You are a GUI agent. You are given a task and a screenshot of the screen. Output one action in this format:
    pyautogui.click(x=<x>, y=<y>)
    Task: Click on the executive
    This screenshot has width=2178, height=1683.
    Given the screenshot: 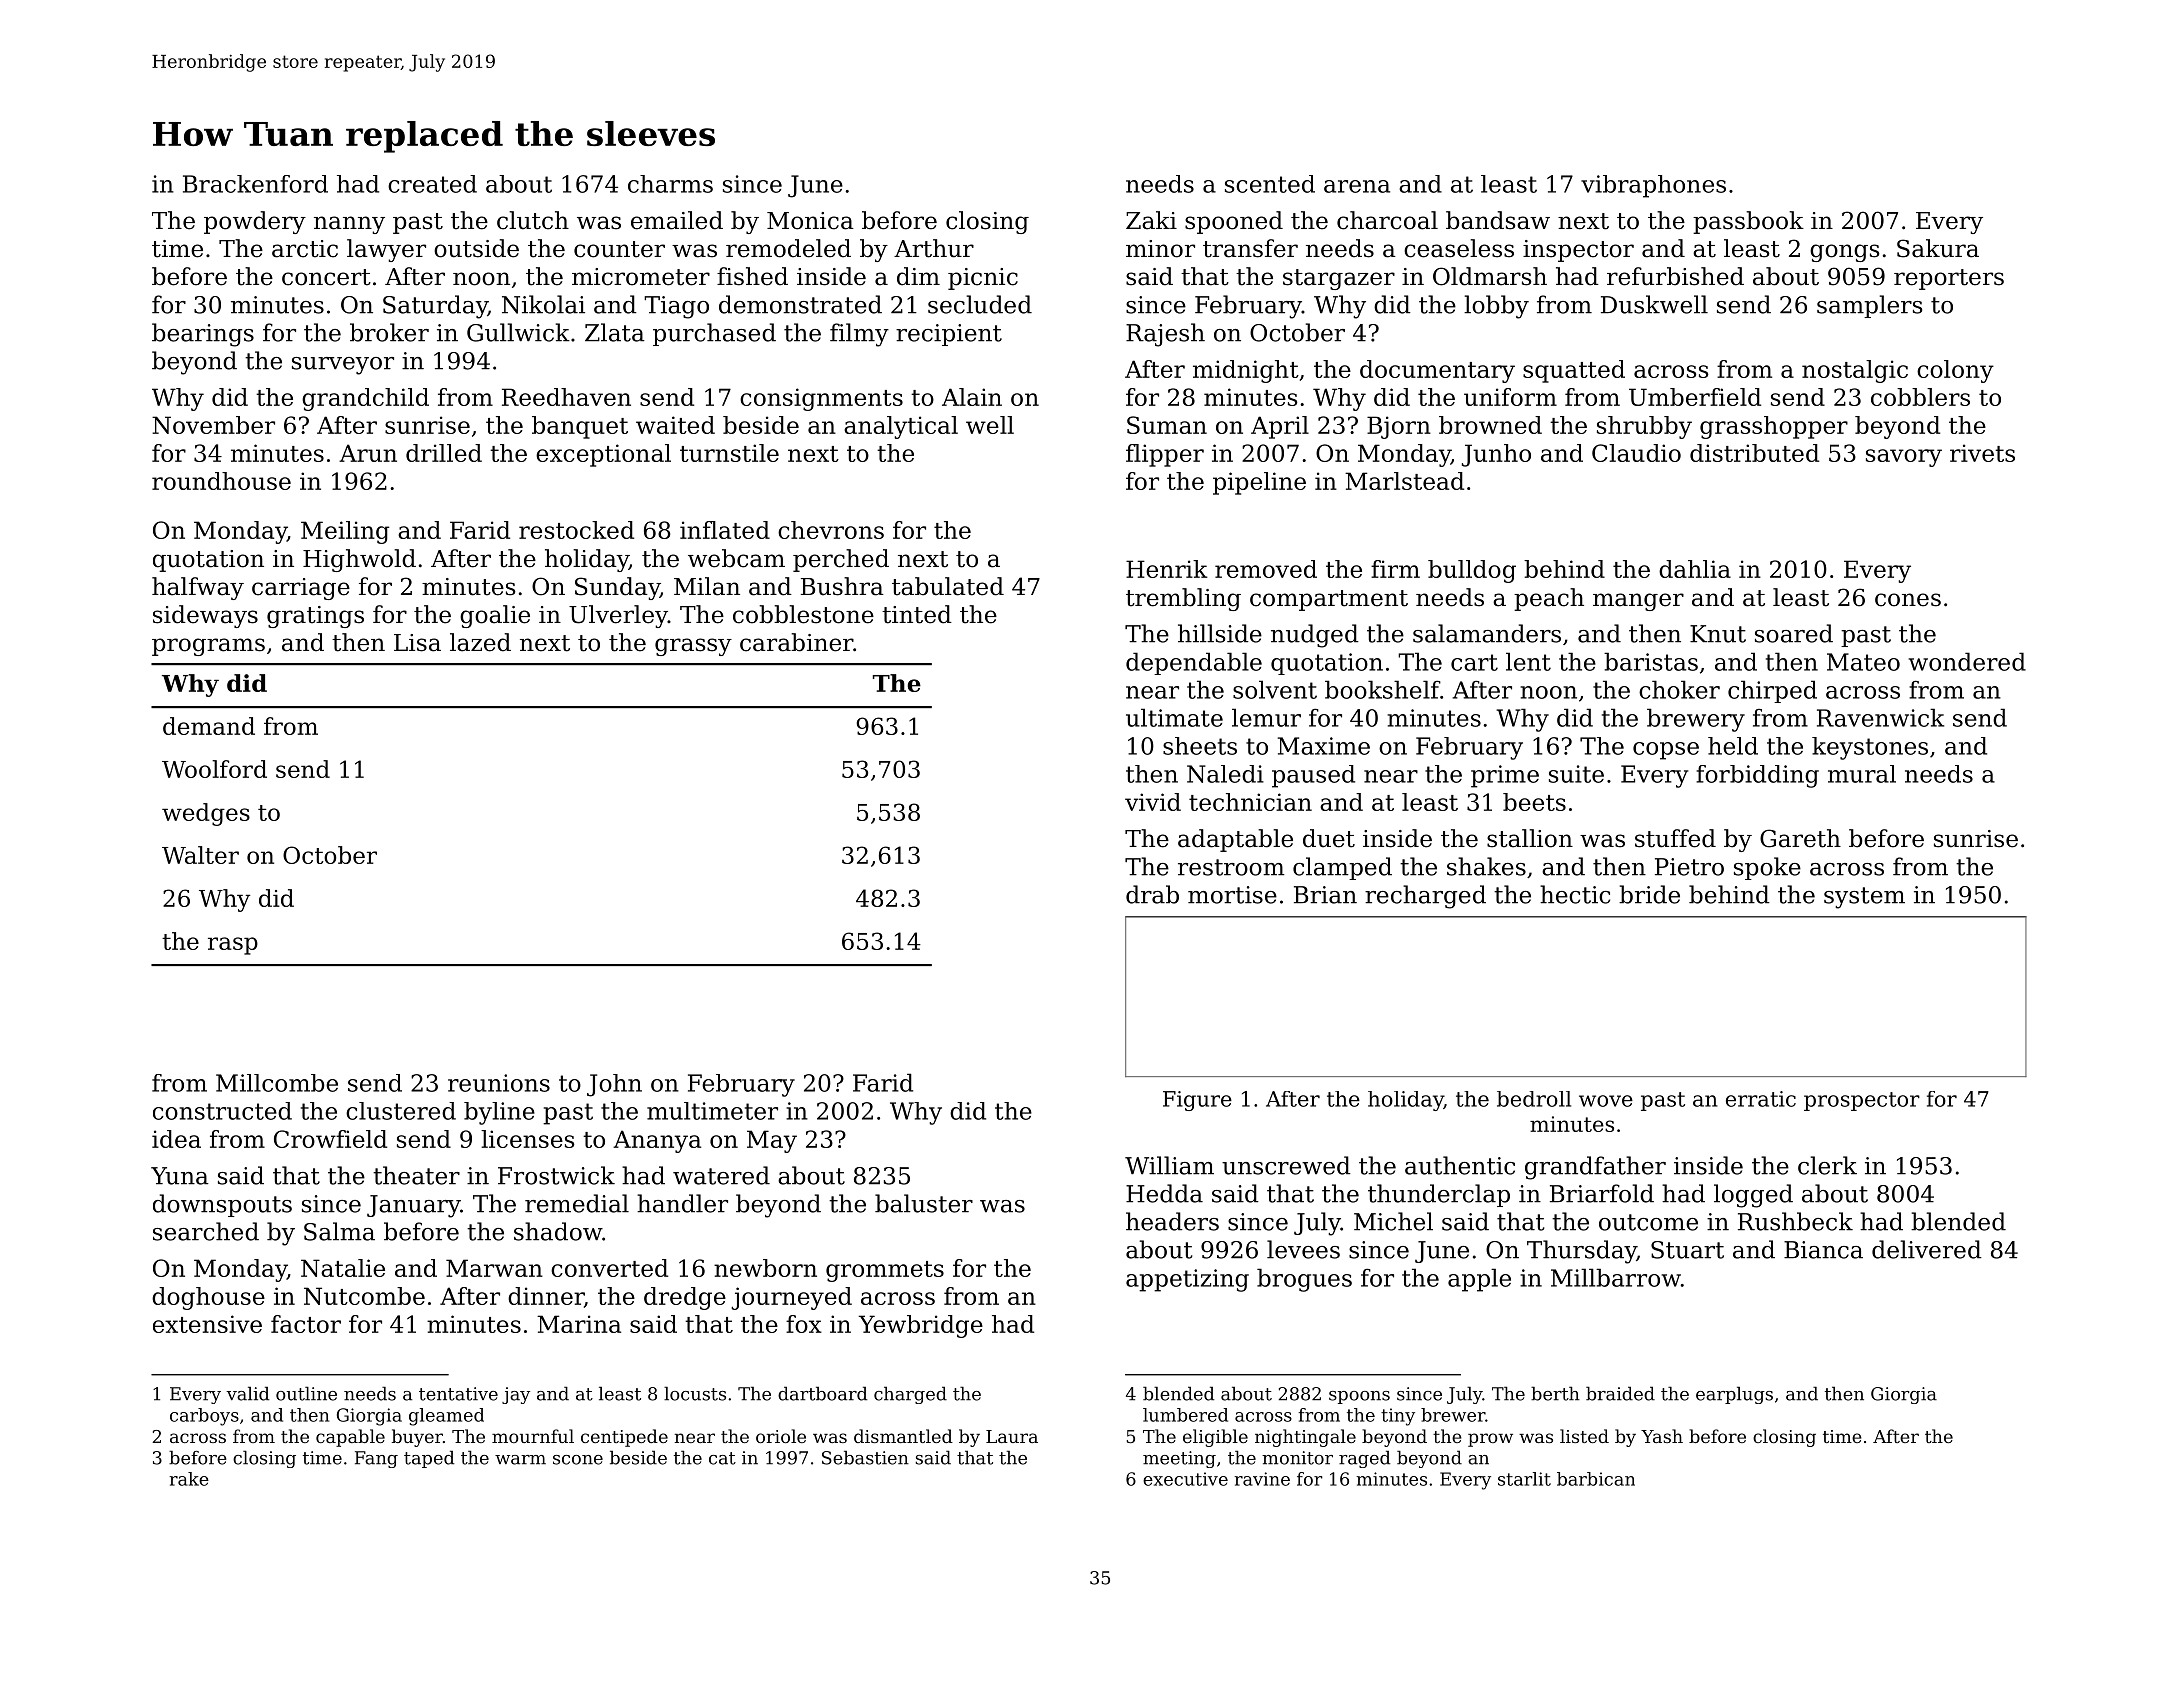 What is the action you would take?
    pyautogui.click(x=1185, y=1479)
